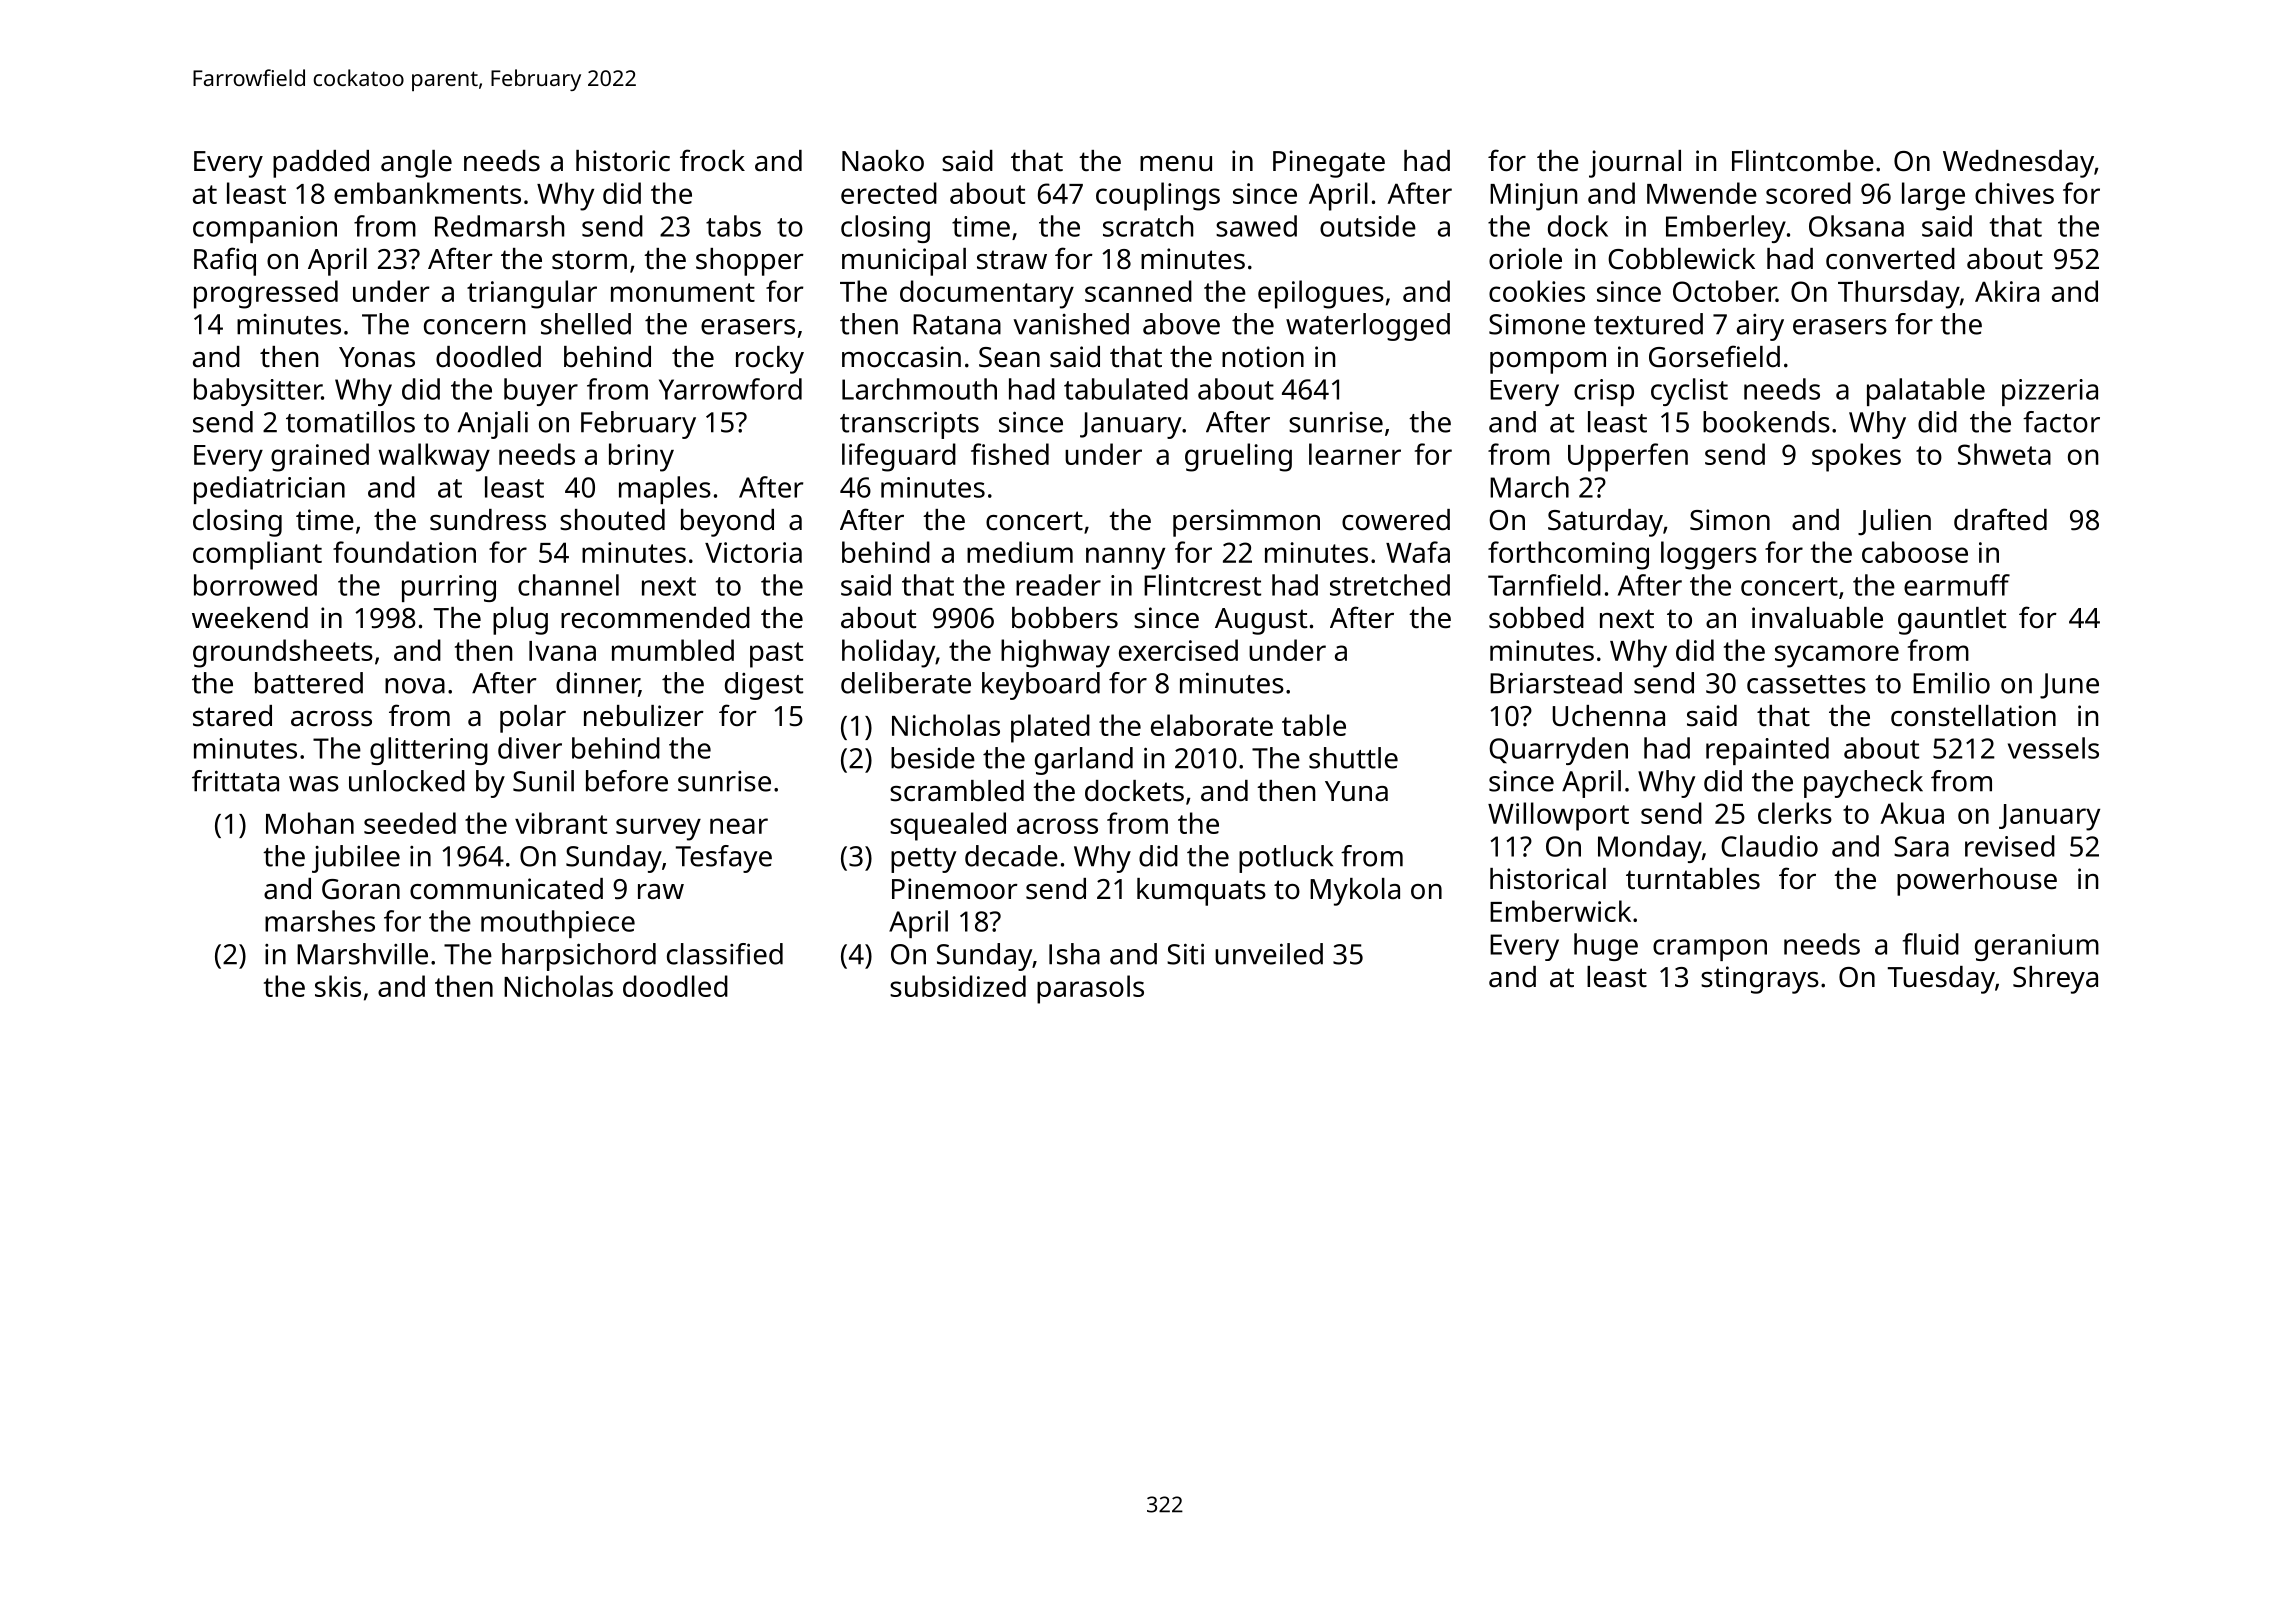 This document has width=2292, height=1620. Describe the element at coordinates (265, 229) in the document. I see `companion` at that location.
